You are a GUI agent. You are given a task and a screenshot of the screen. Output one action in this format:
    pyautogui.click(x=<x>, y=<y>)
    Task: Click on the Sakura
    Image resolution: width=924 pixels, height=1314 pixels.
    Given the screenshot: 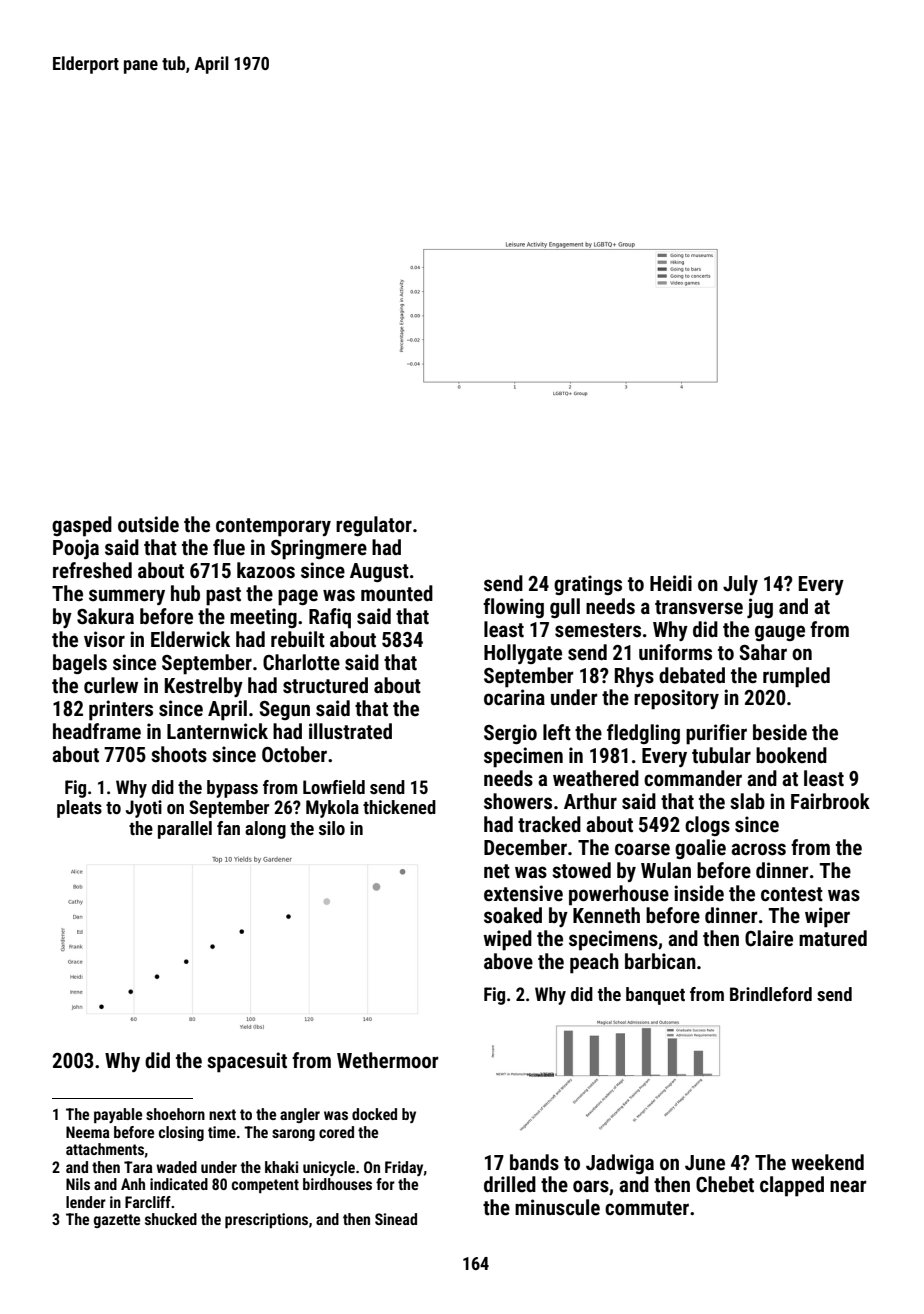 What is the action you would take?
    pyautogui.click(x=105, y=616)
